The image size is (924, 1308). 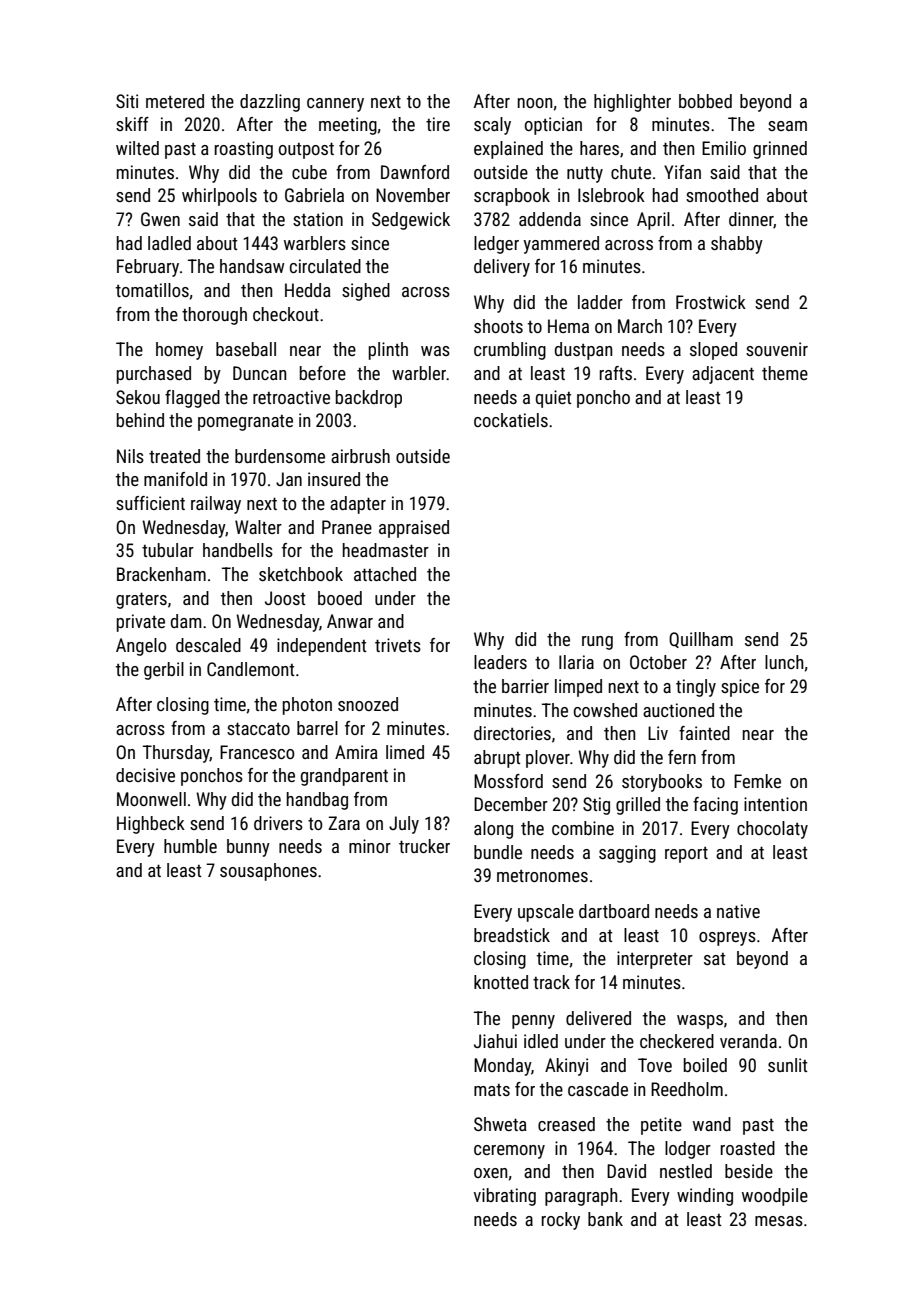 What do you see at coordinates (705, 101) in the image?
I see `bobbed` at bounding box center [705, 101].
